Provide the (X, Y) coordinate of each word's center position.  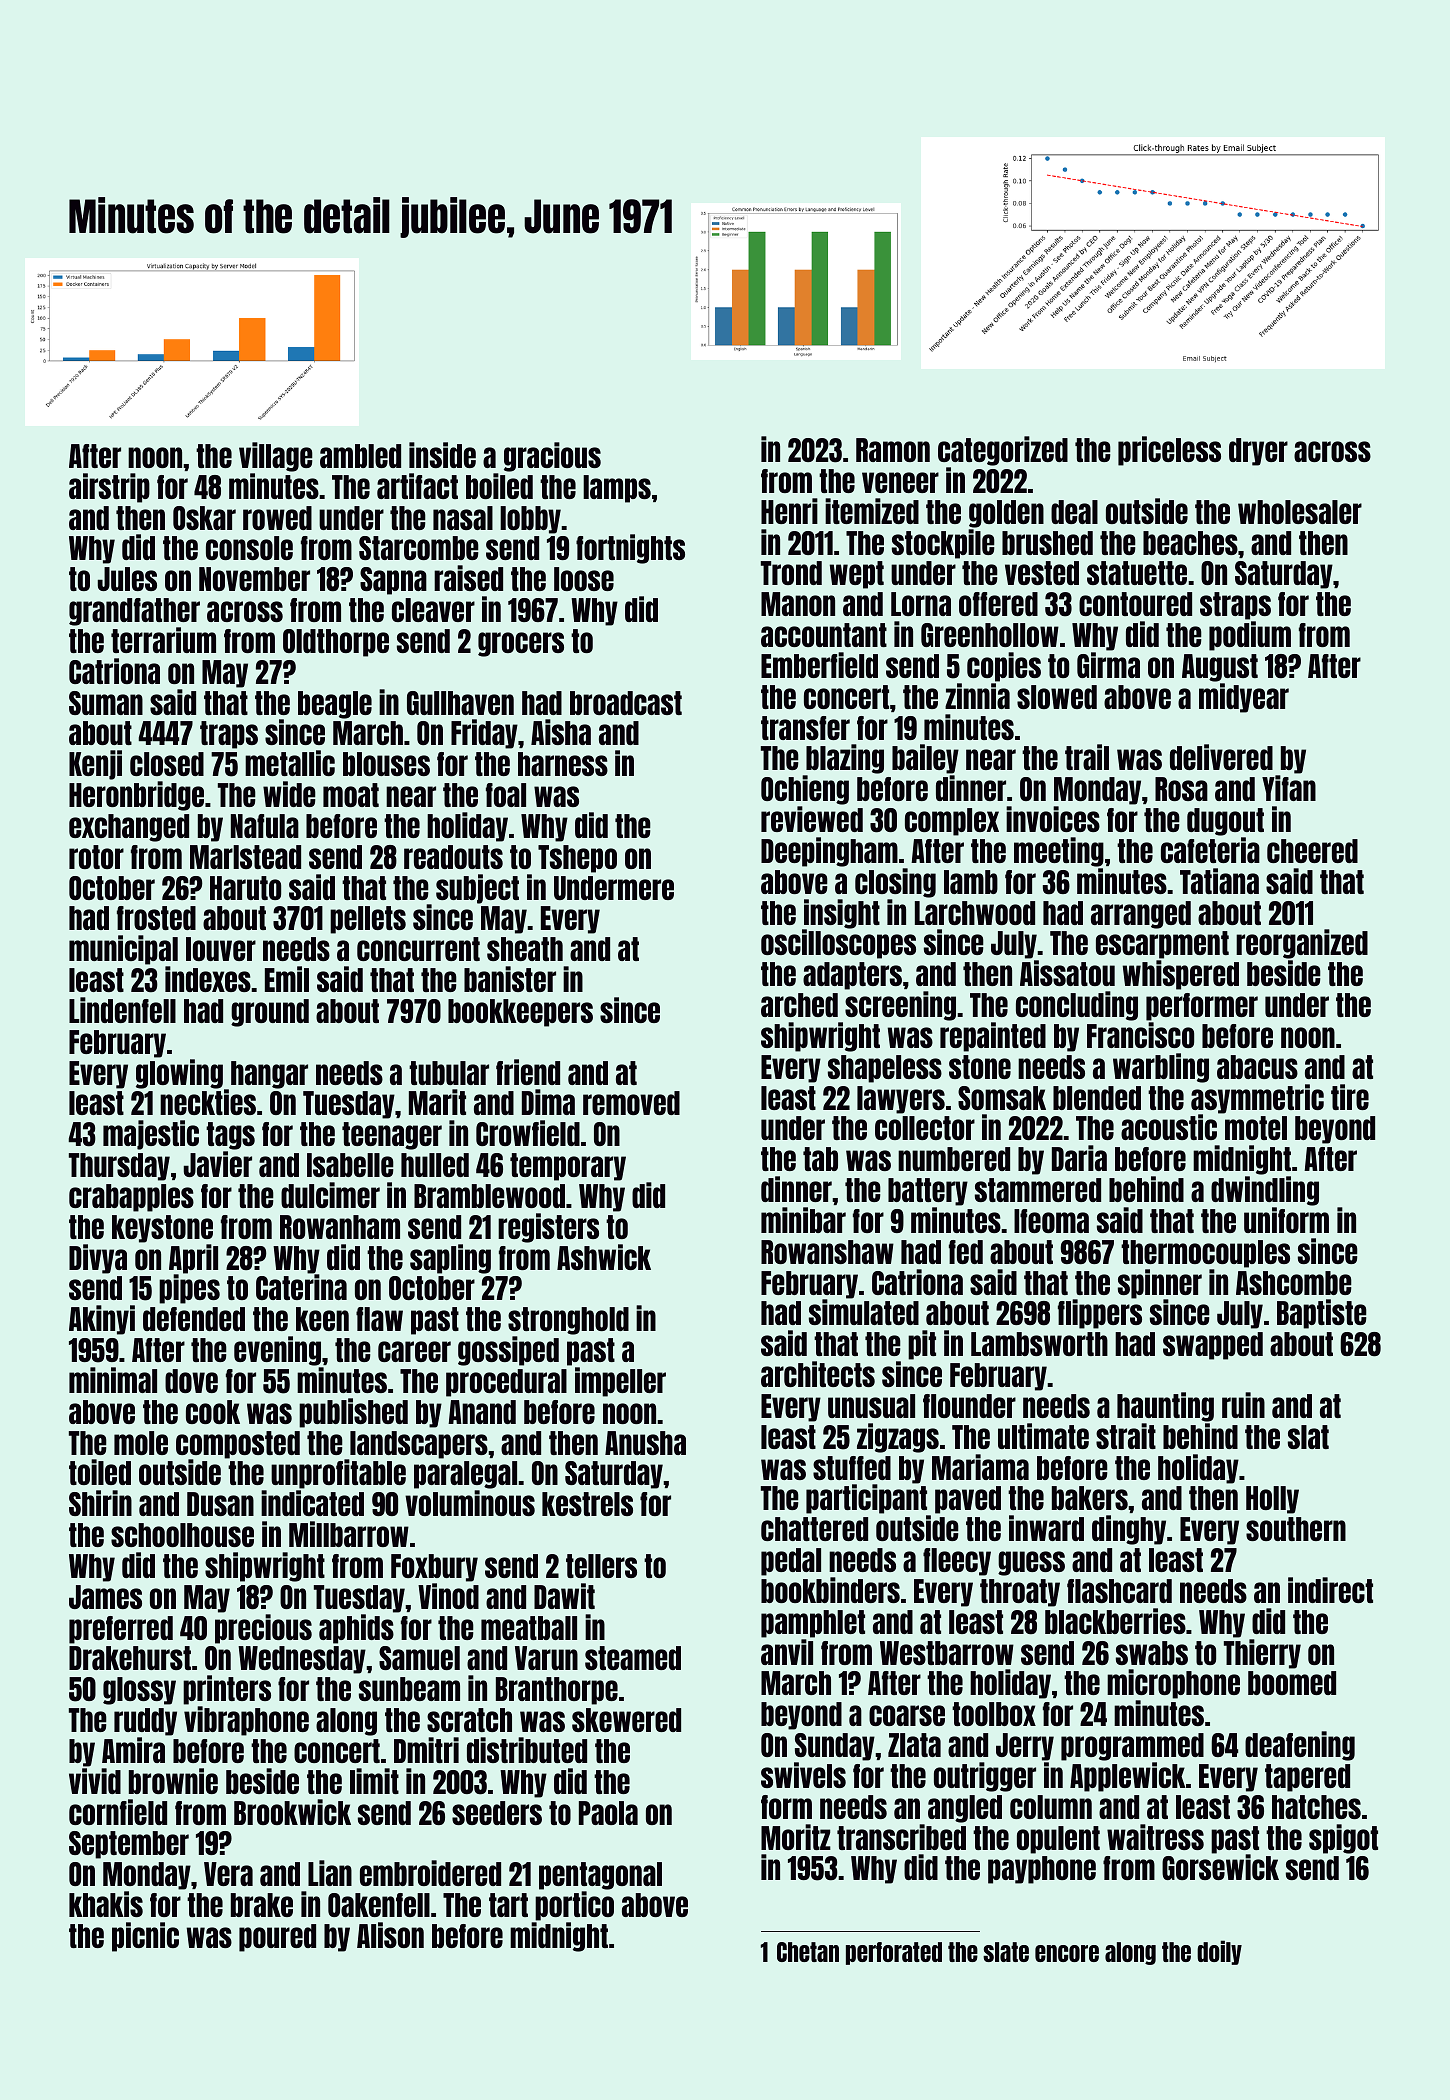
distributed (527, 1750)
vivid (95, 1781)
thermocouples (1205, 1254)
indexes (208, 979)
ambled (360, 456)
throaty (1020, 1593)
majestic (151, 1135)
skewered (626, 1720)
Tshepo (577, 859)
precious (263, 1629)
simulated (864, 1312)
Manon (798, 604)
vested (1042, 573)
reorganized (1302, 944)
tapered (1307, 1778)
